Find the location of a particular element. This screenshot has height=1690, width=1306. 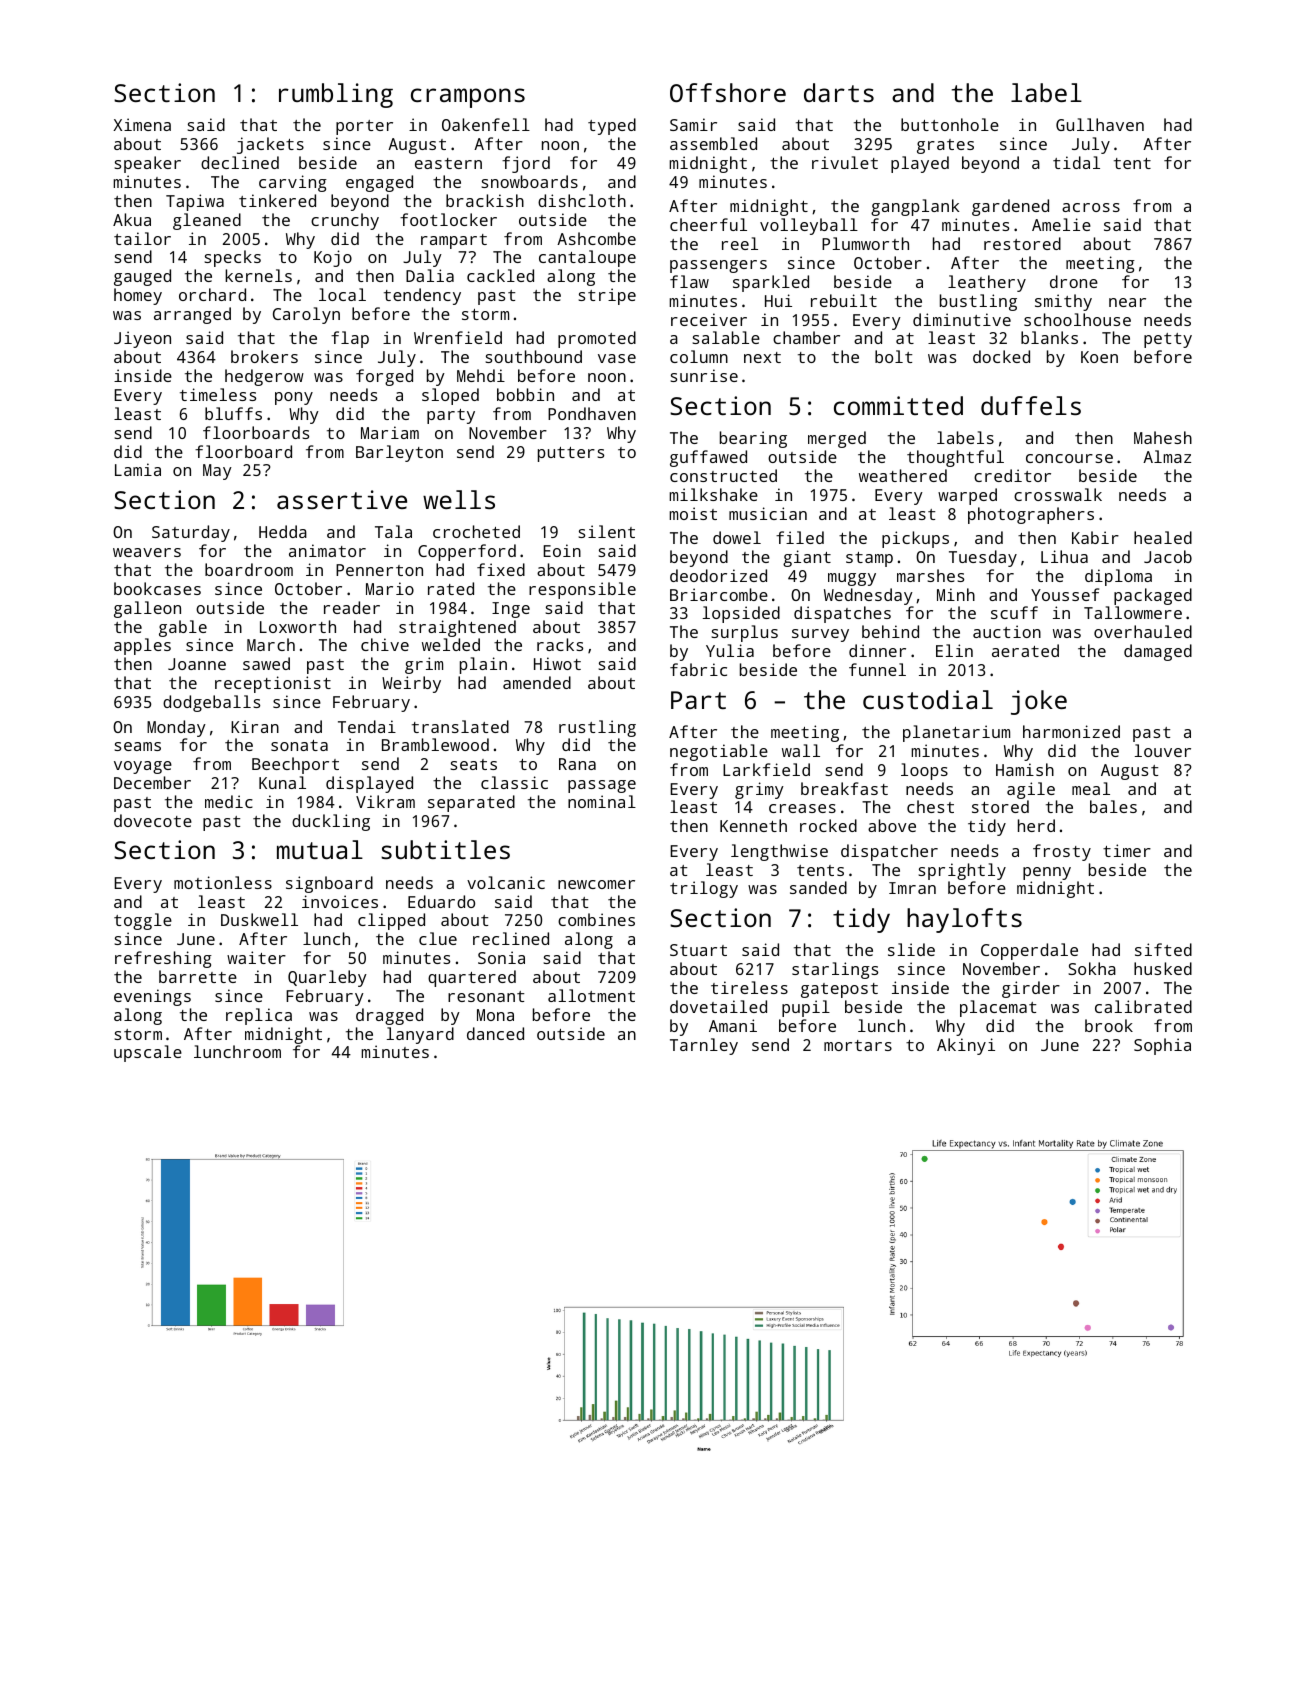

Imran is located at coordinates (912, 888).
